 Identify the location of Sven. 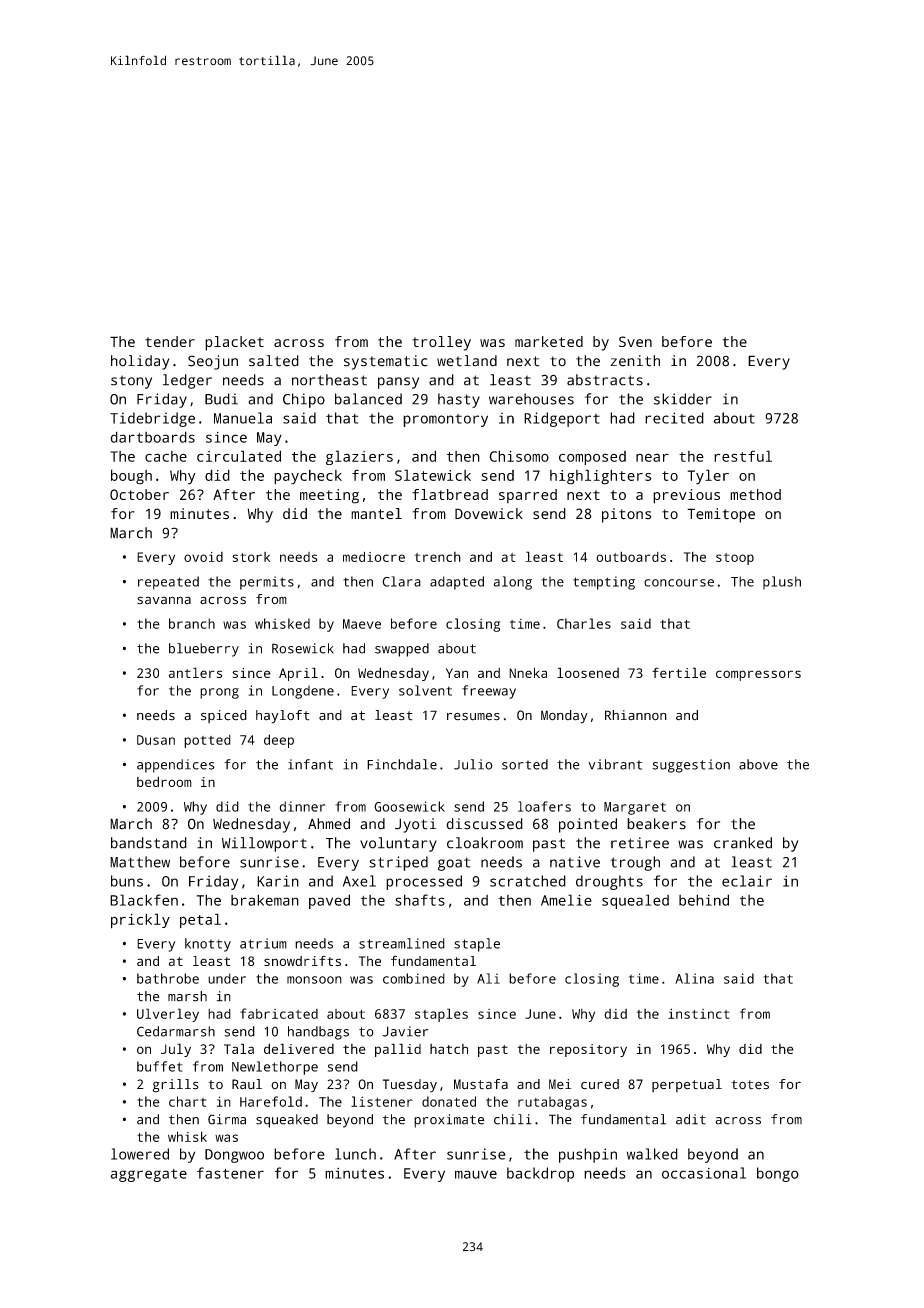
(635, 341).
